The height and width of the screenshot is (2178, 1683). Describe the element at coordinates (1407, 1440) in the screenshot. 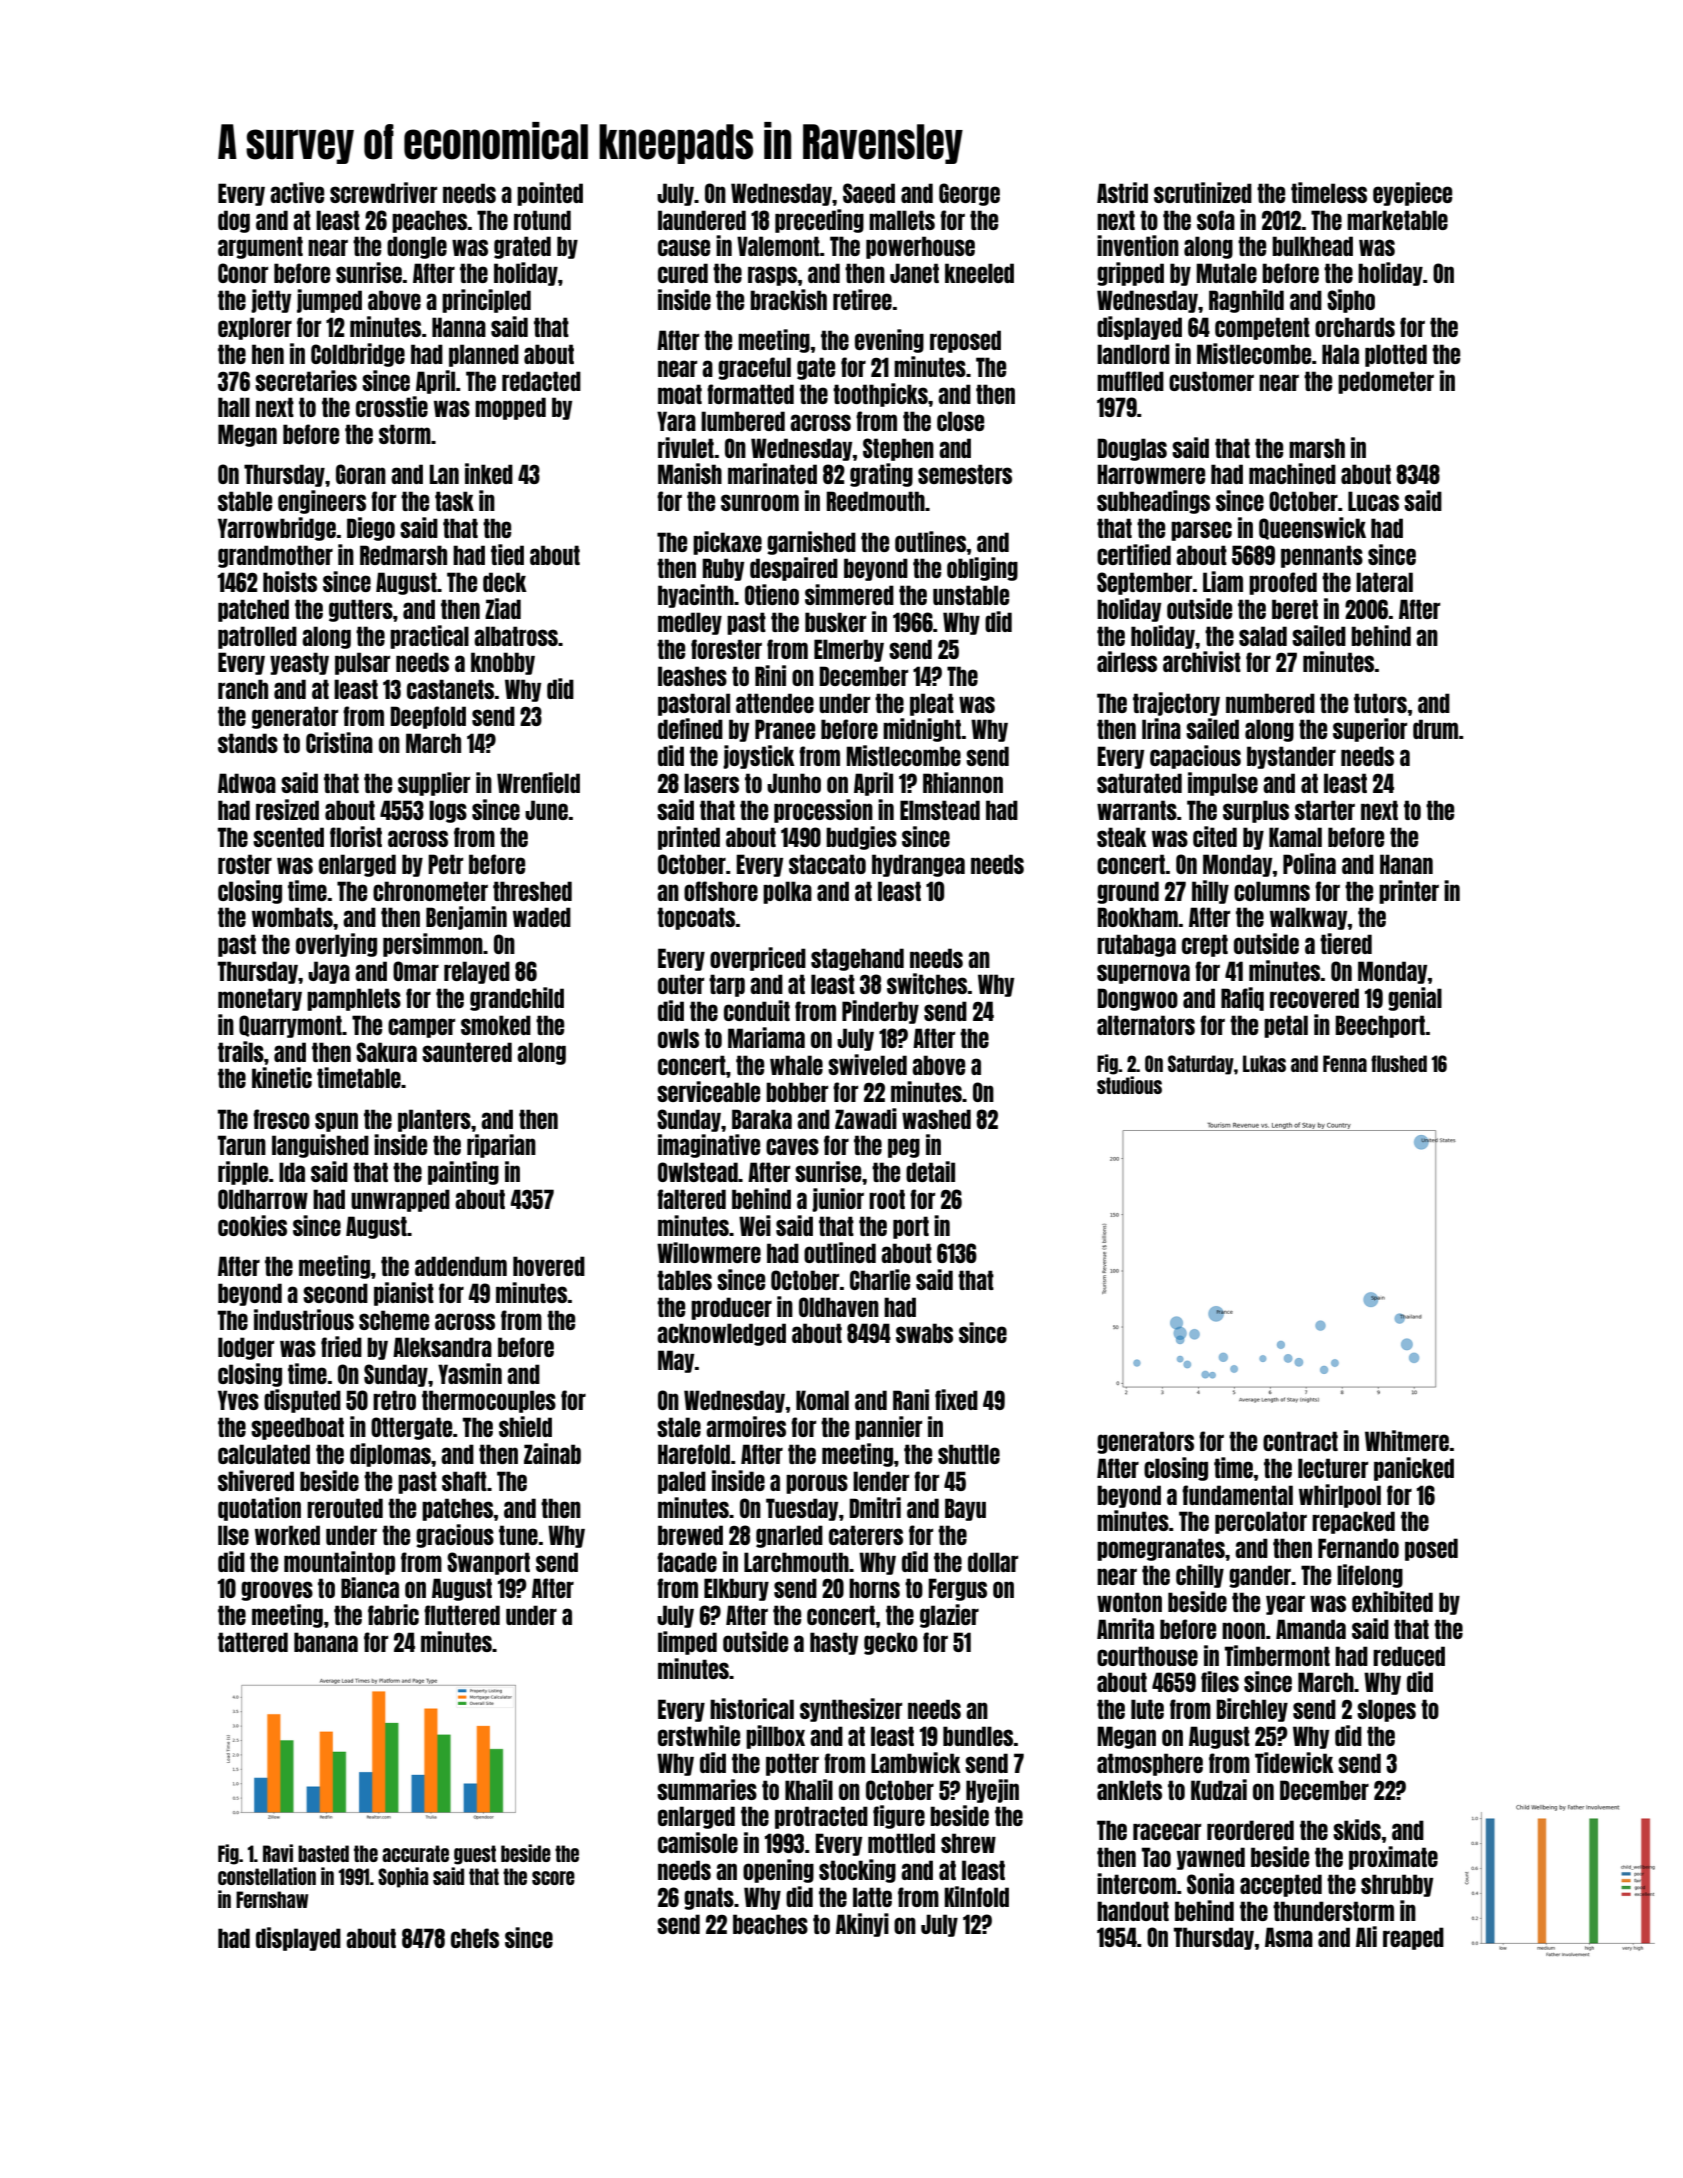

I see `Whitmere` at that location.
